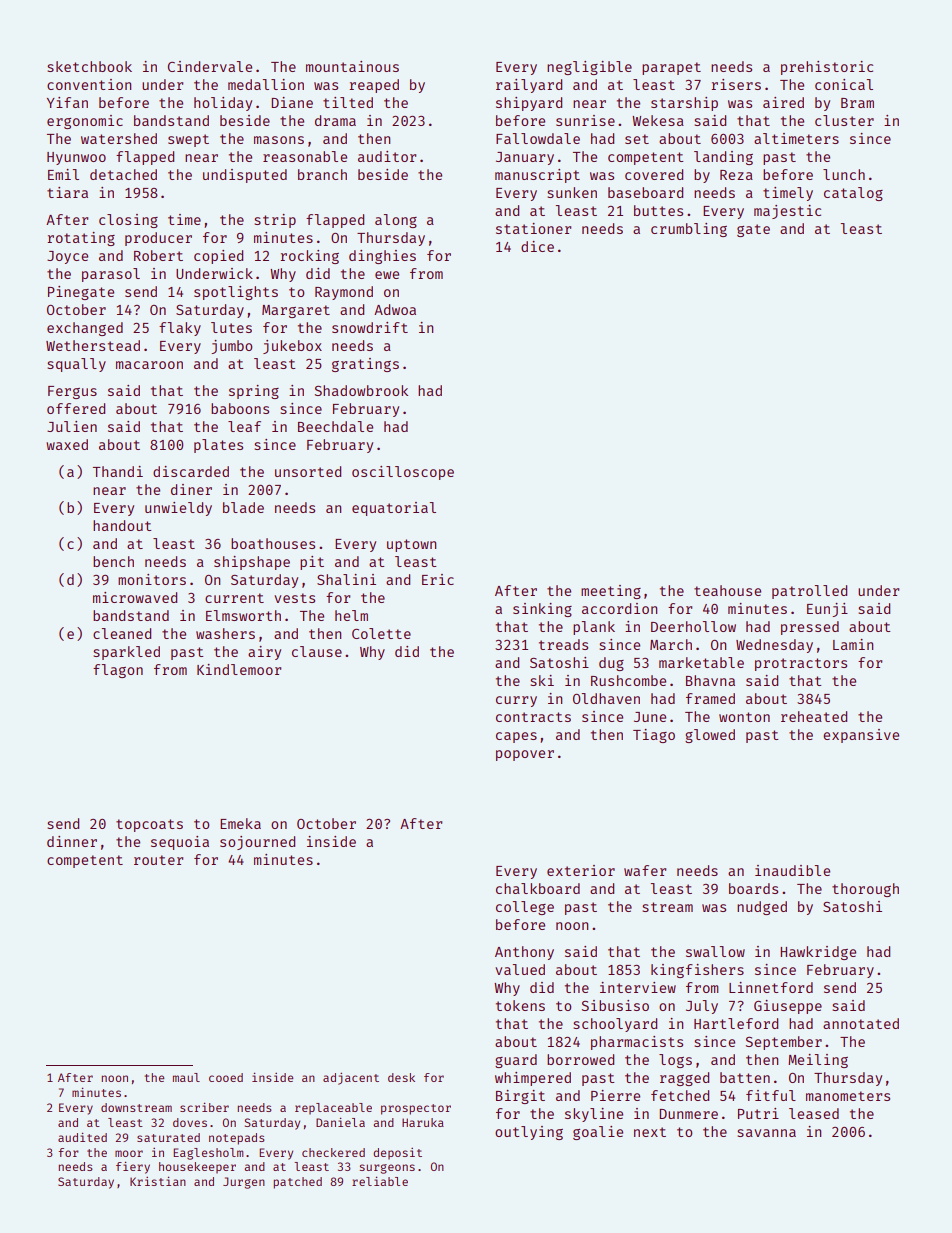  Describe the element at coordinates (529, 1133) in the screenshot. I see `outlying` at that location.
